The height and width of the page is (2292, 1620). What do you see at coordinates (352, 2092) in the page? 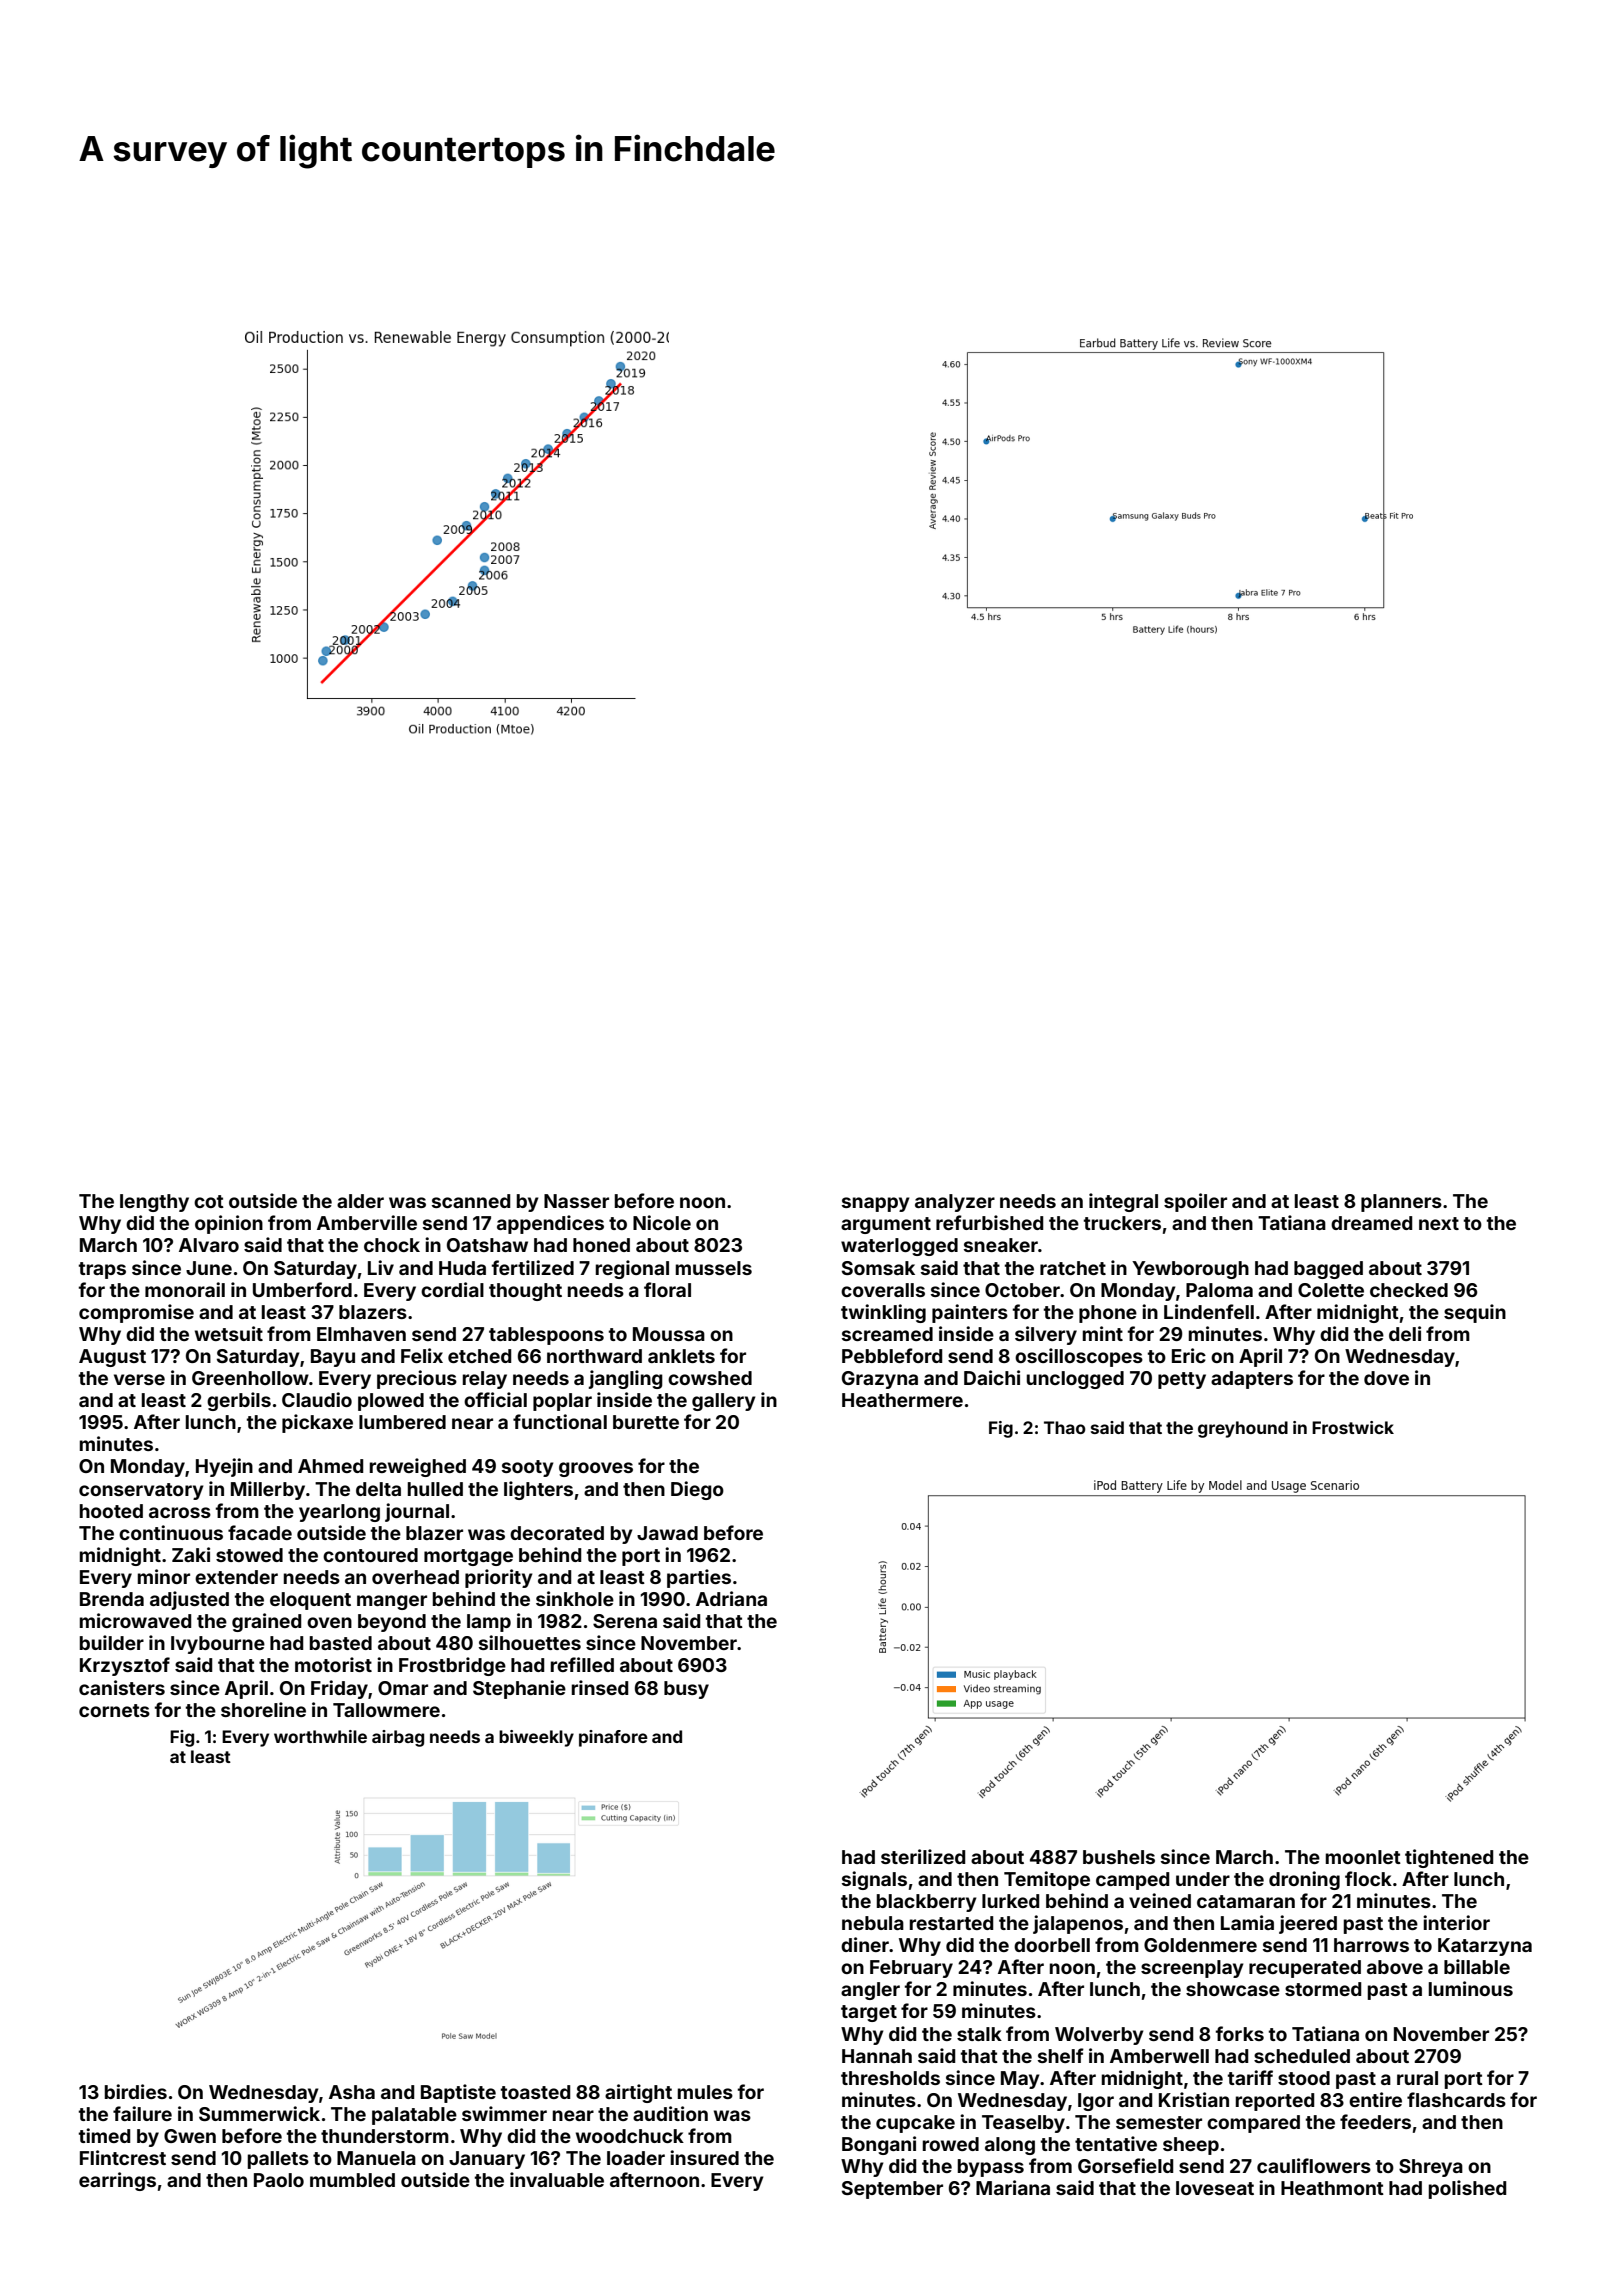
I see `Asha` at bounding box center [352, 2092].
